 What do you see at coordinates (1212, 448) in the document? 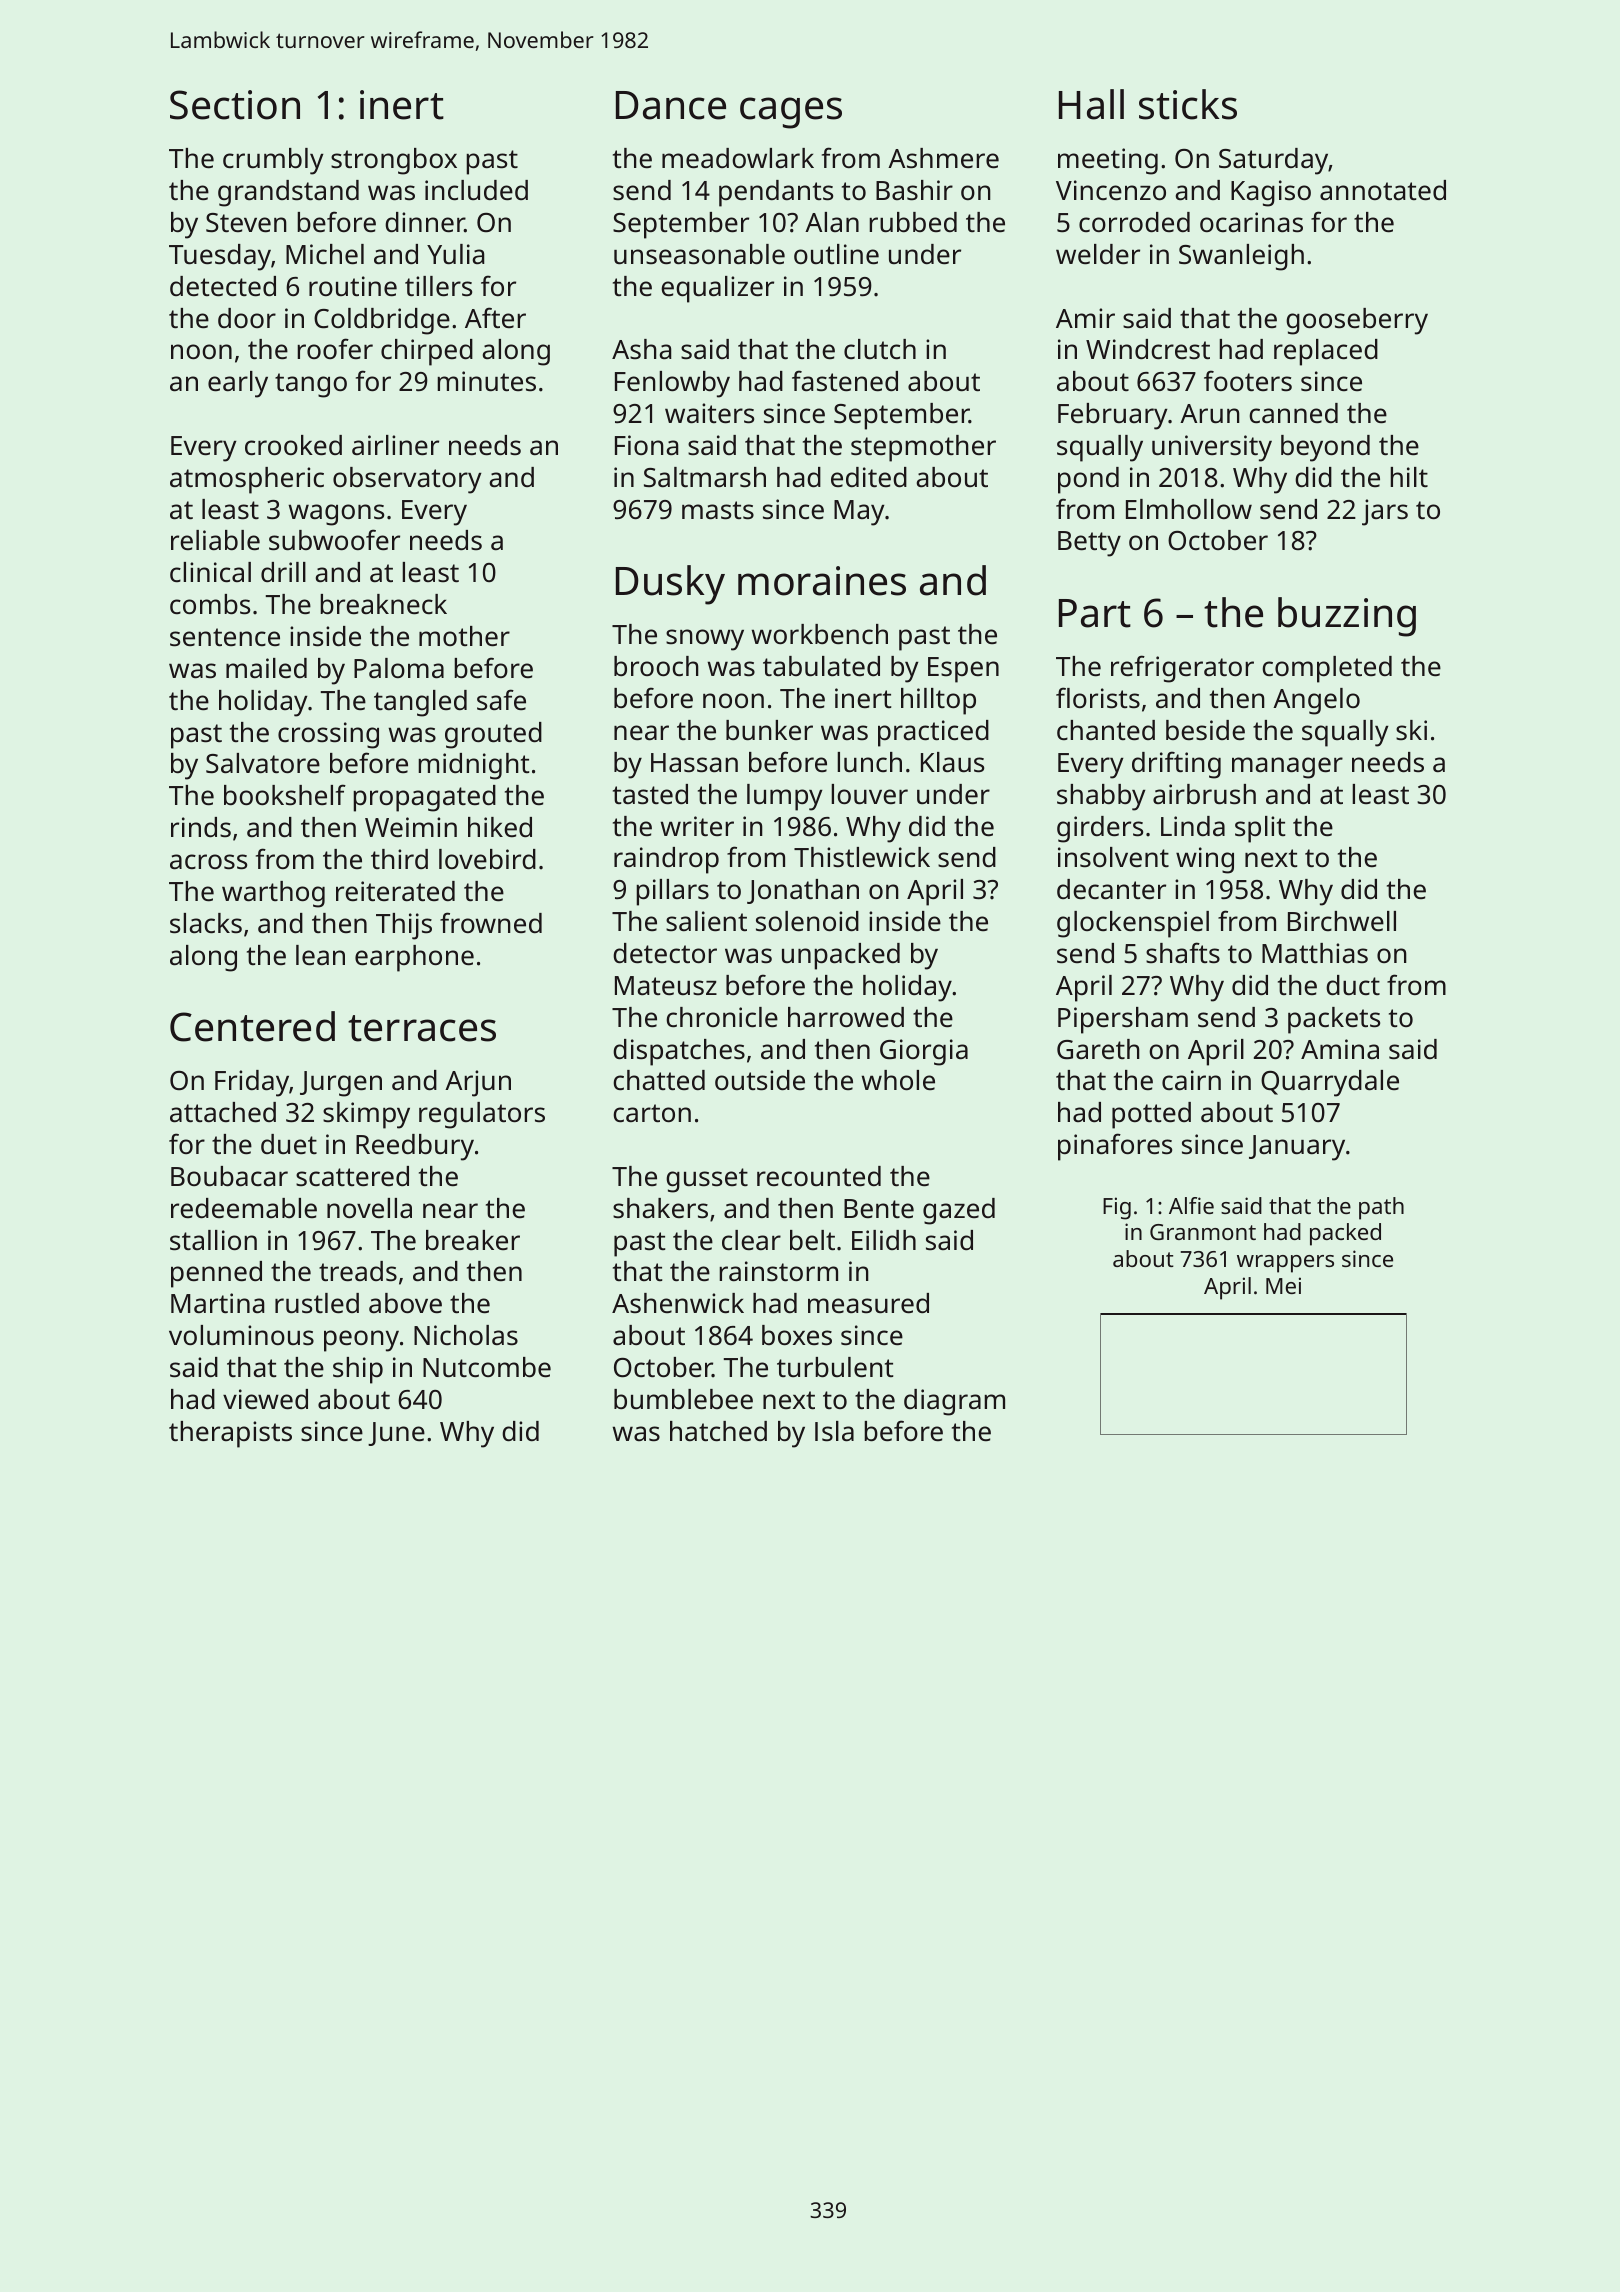
I see `university` at bounding box center [1212, 448].
